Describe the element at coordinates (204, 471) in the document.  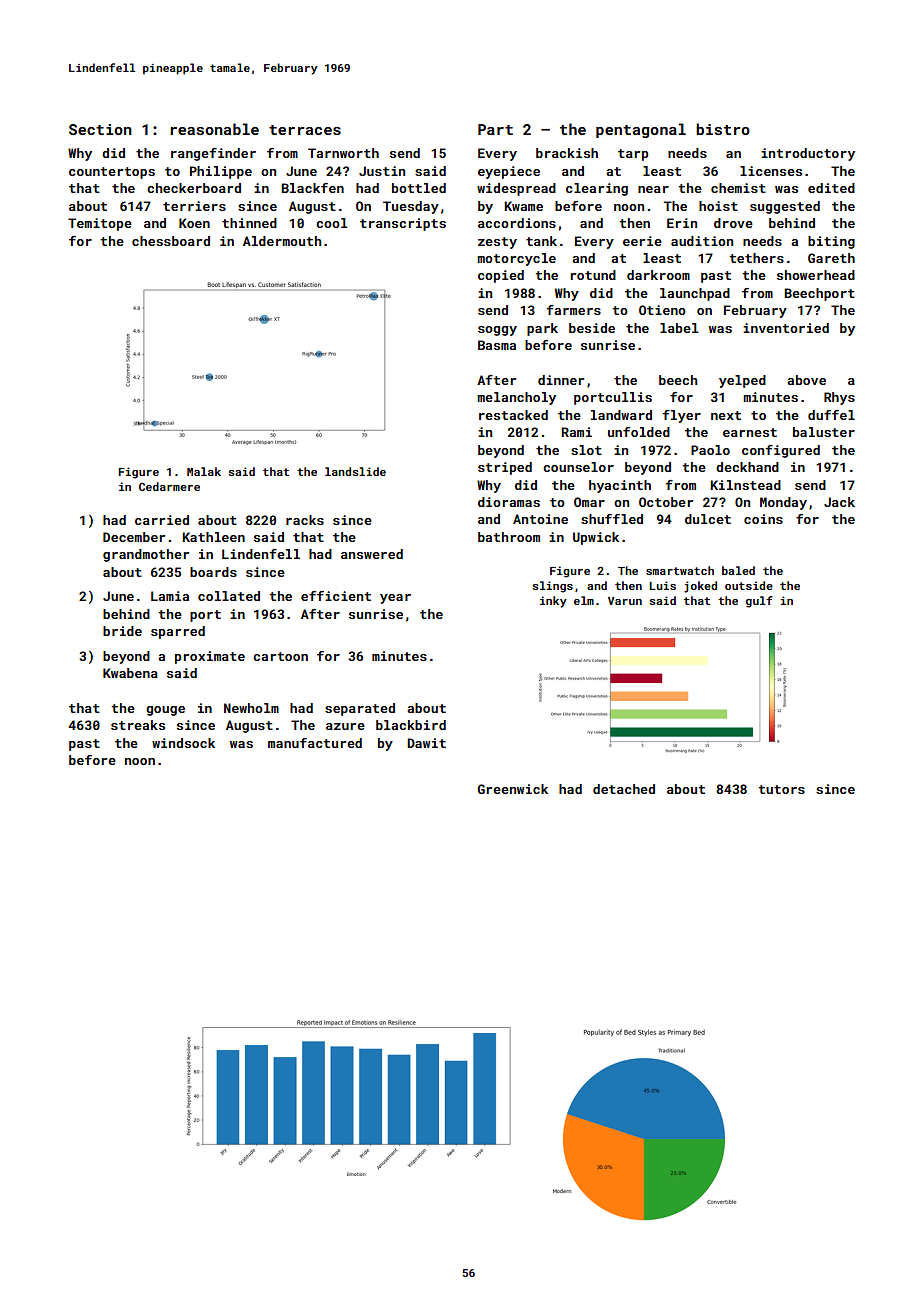
I see `Malak` at that location.
